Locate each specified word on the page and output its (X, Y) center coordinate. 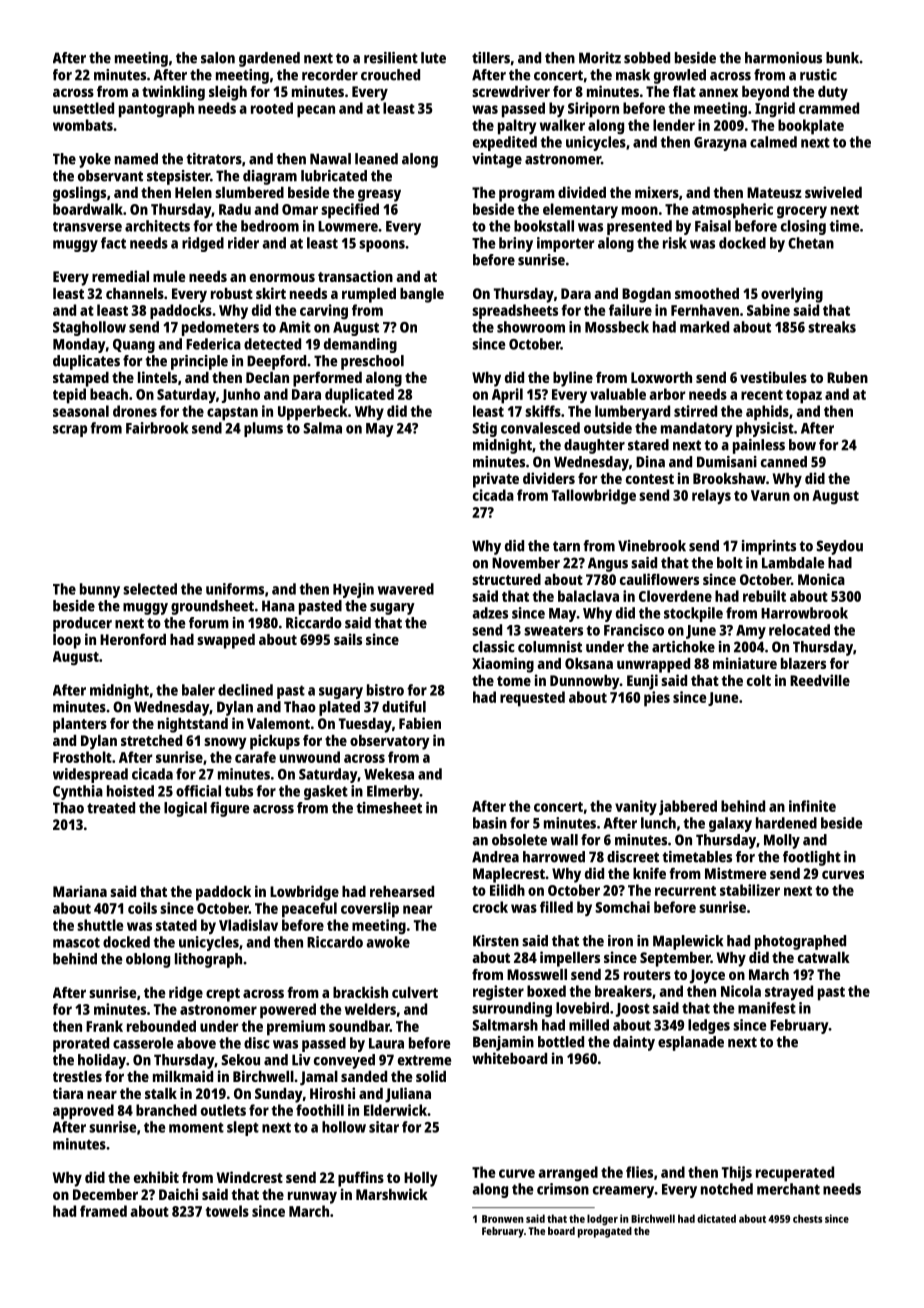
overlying (792, 295)
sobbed (647, 58)
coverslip (370, 910)
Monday (79, 345)
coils (142, 908)
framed (103, 1211)
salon (218, 58)
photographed (800, 942)
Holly (421, 1179)
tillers (491, 58)
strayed (789, 993)
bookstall (544, 226)
